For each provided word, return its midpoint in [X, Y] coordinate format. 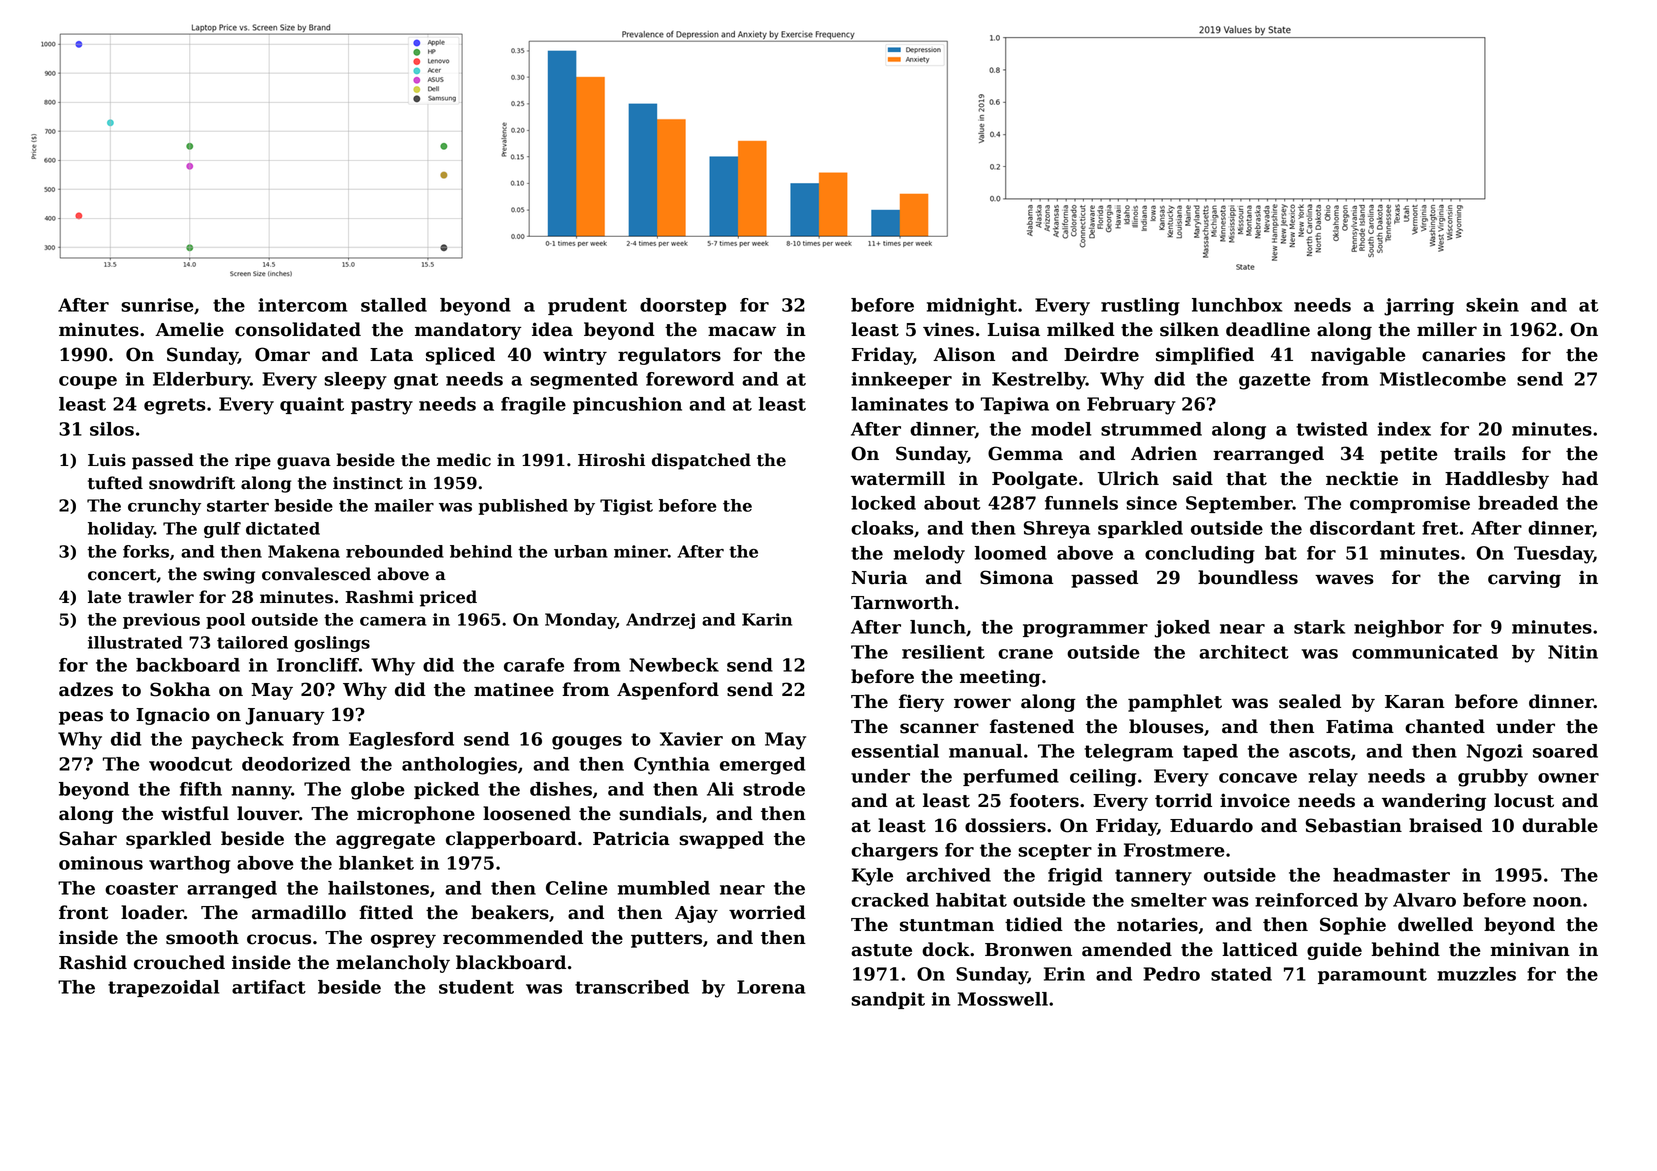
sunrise [157, 305]
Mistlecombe [1443, 379]
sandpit [888, 1000]
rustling [1140, 307]
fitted [386, 912]
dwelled [1435, 924]
